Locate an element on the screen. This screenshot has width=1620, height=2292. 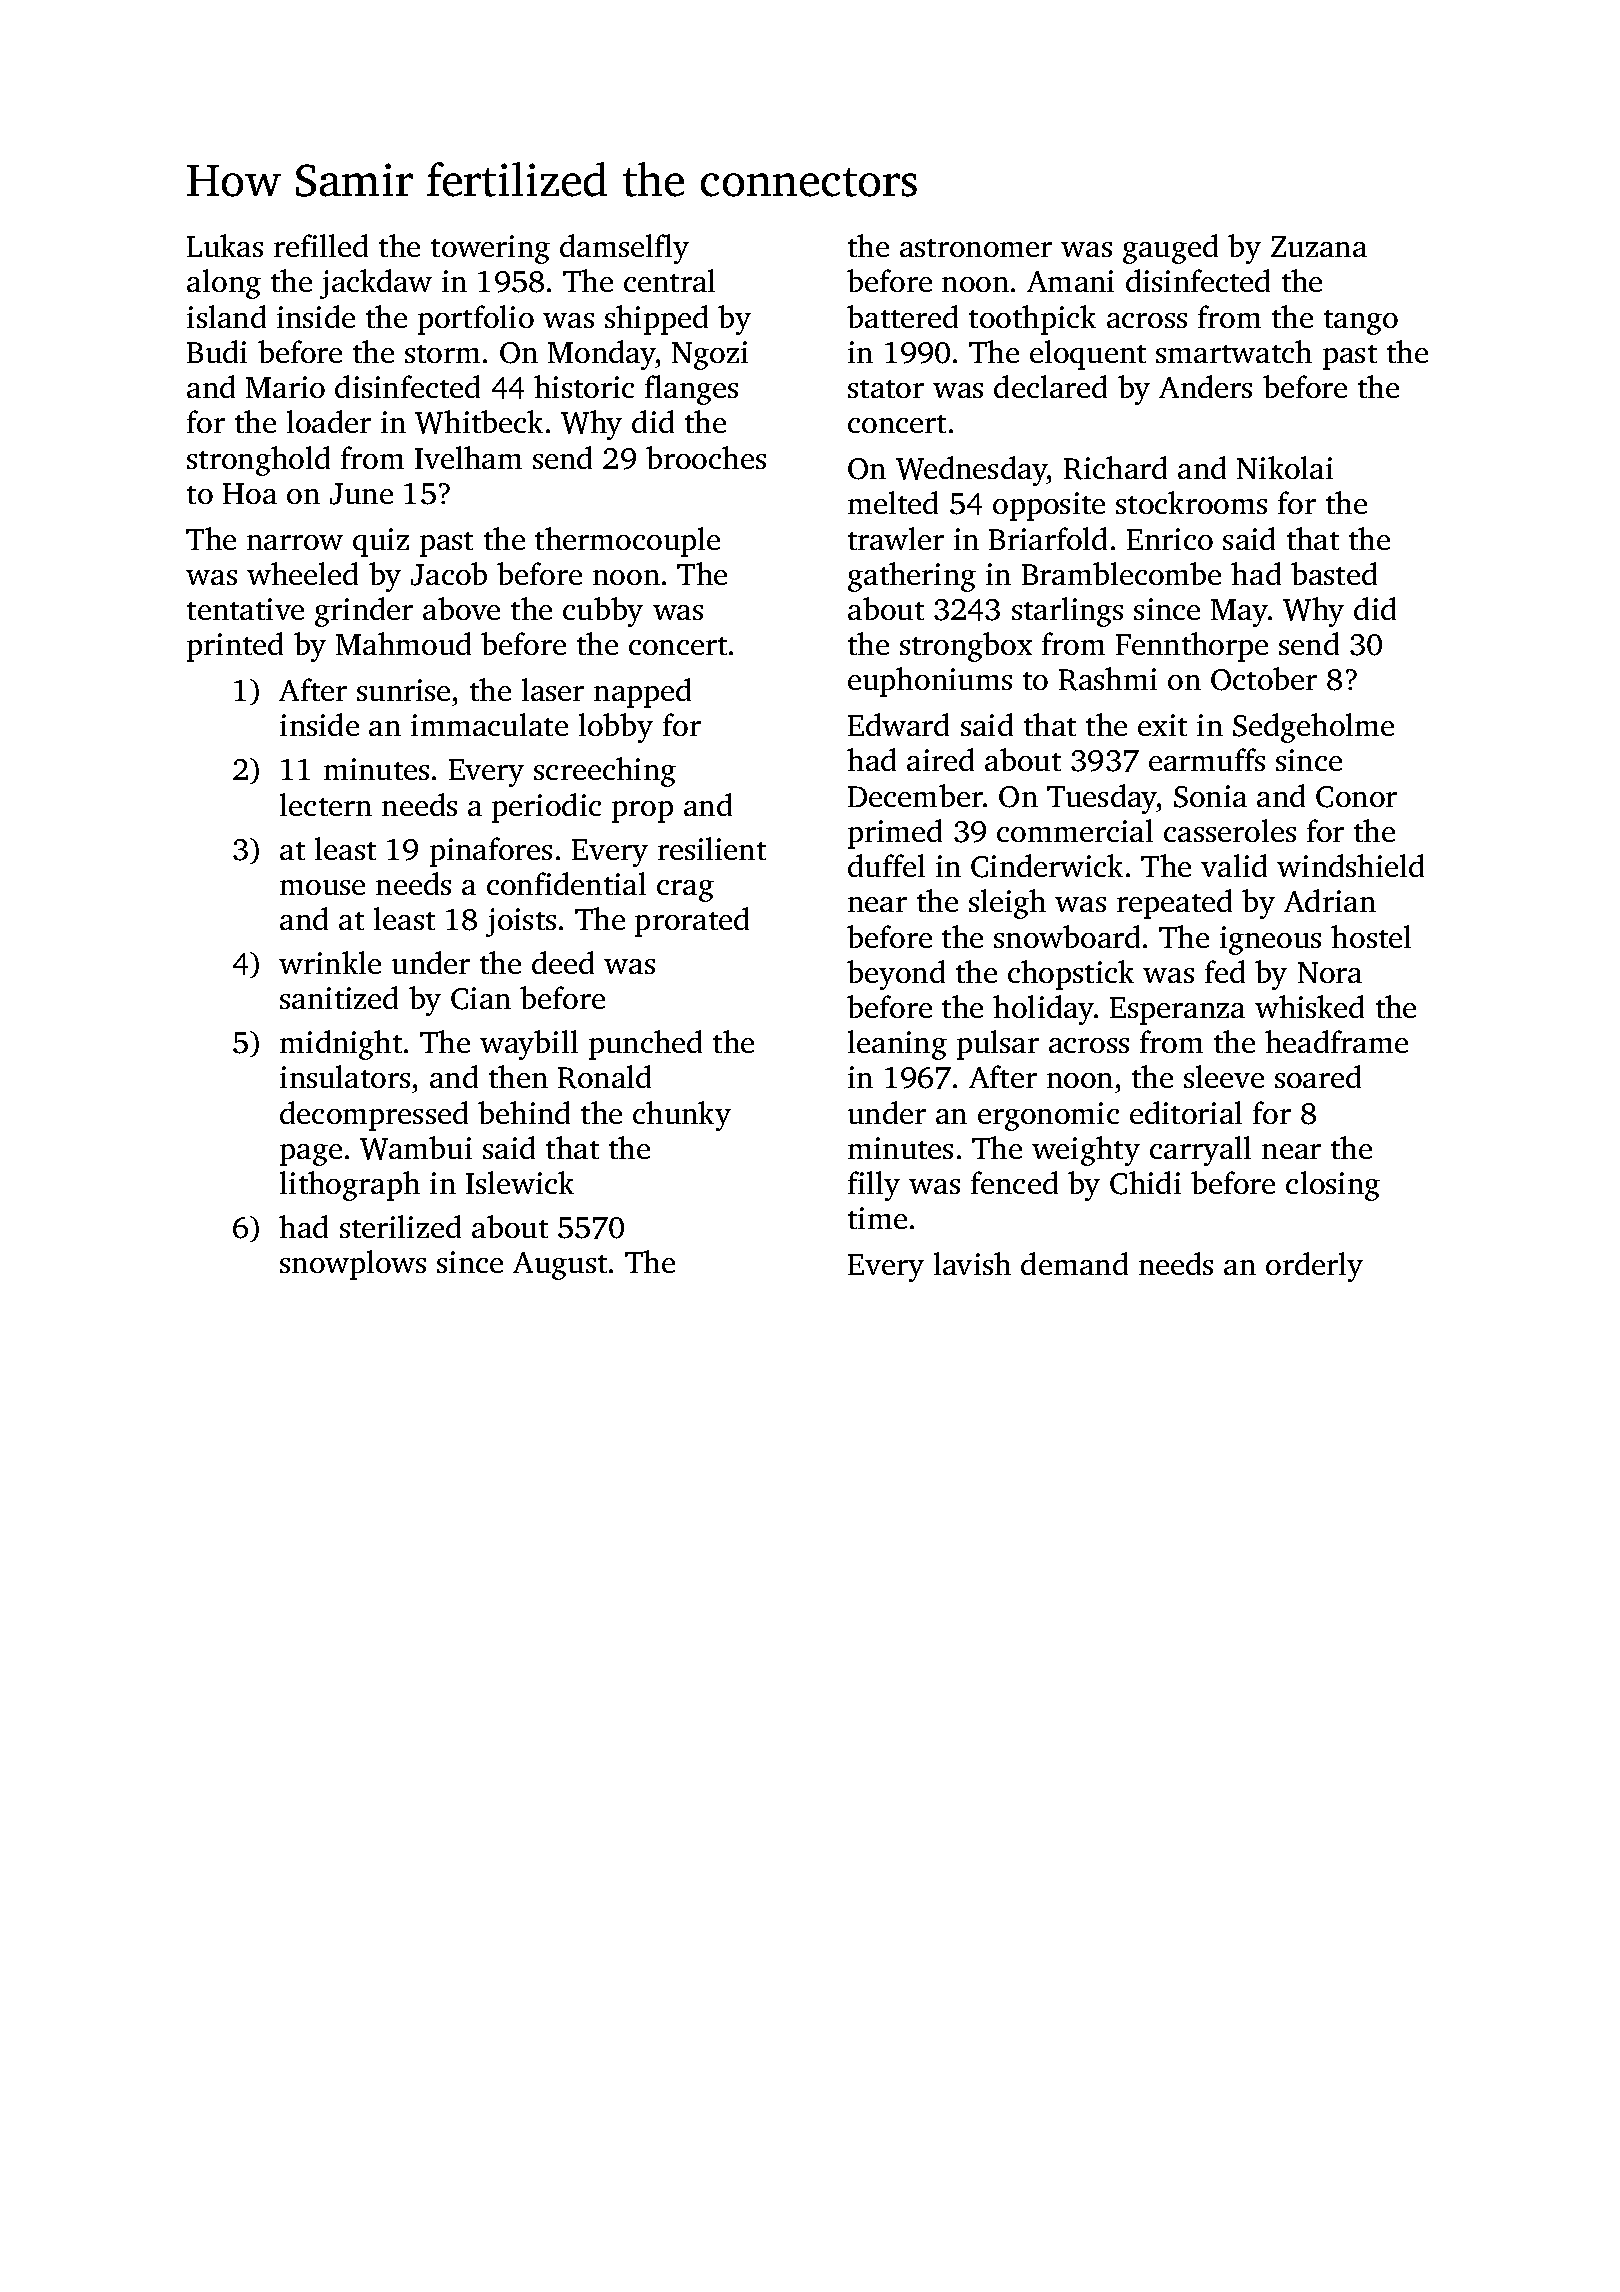
Richard is located at coordinates (1115, 468).
